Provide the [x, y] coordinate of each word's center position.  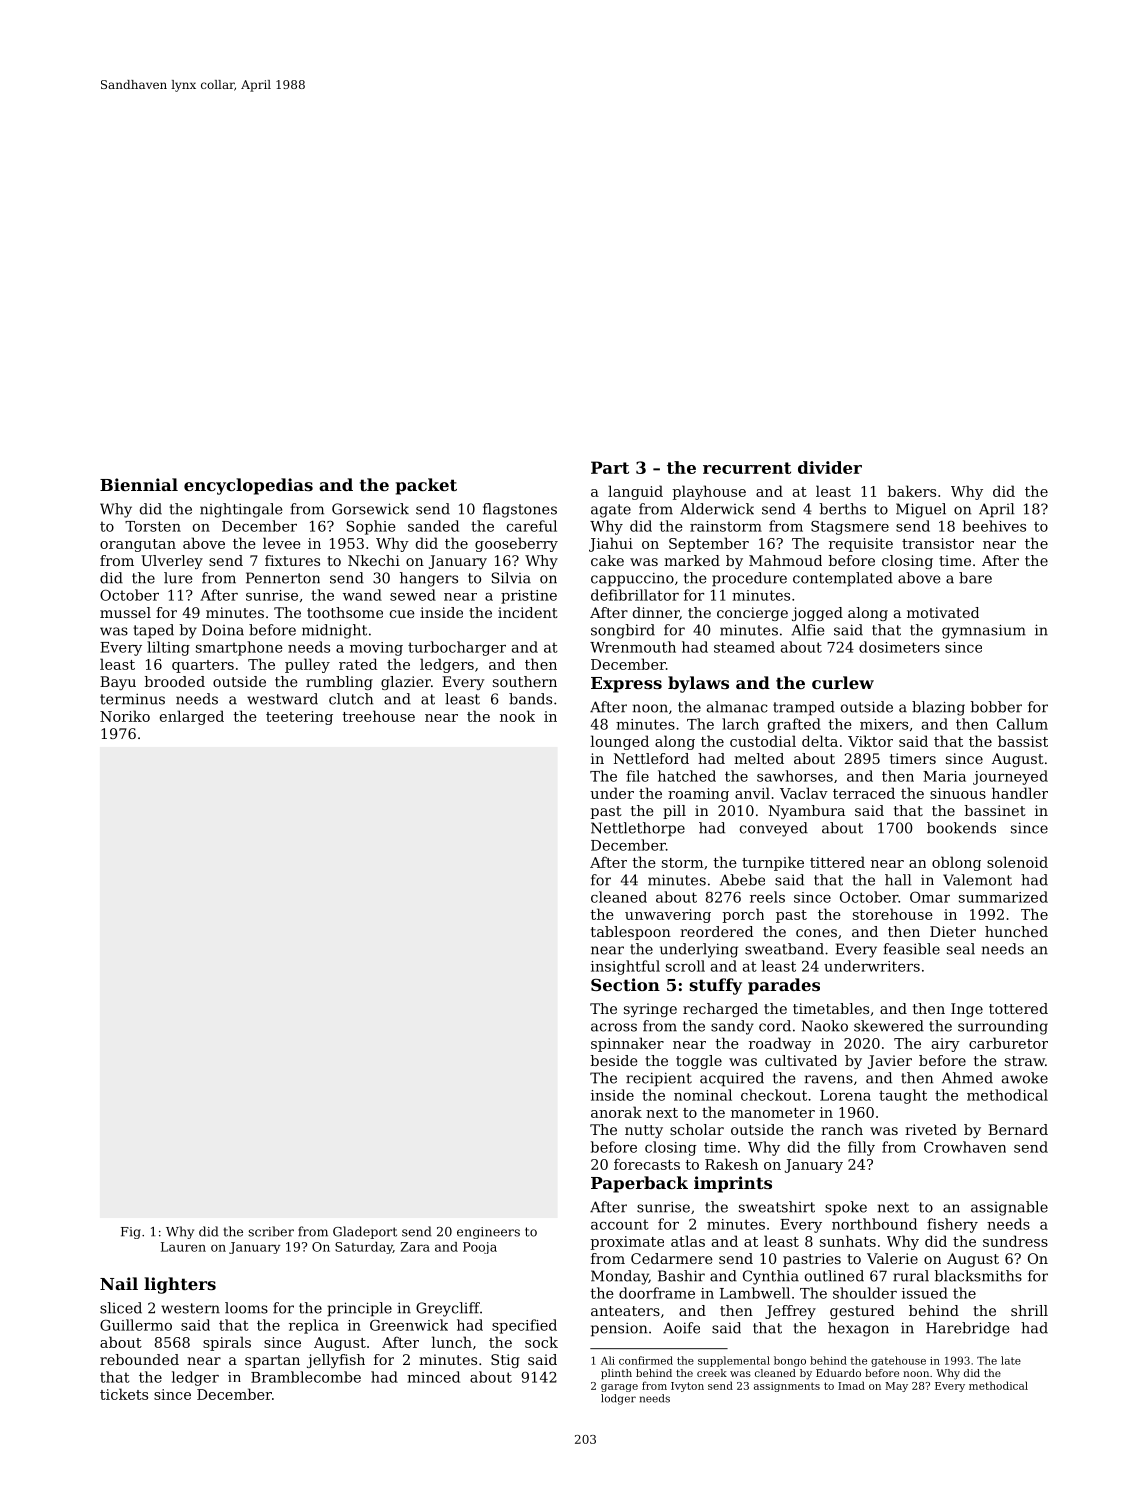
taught [903, 1096]
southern [525, 681]
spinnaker [627, 1044]
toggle [699, 1062]
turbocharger [457, 648]
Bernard [1018, 1129]
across [614, 1027]
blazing [938, 708]
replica [314, 1326]
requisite [861, 545]
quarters [203, 666]
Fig [131, 1233]
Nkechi [374, 560]
